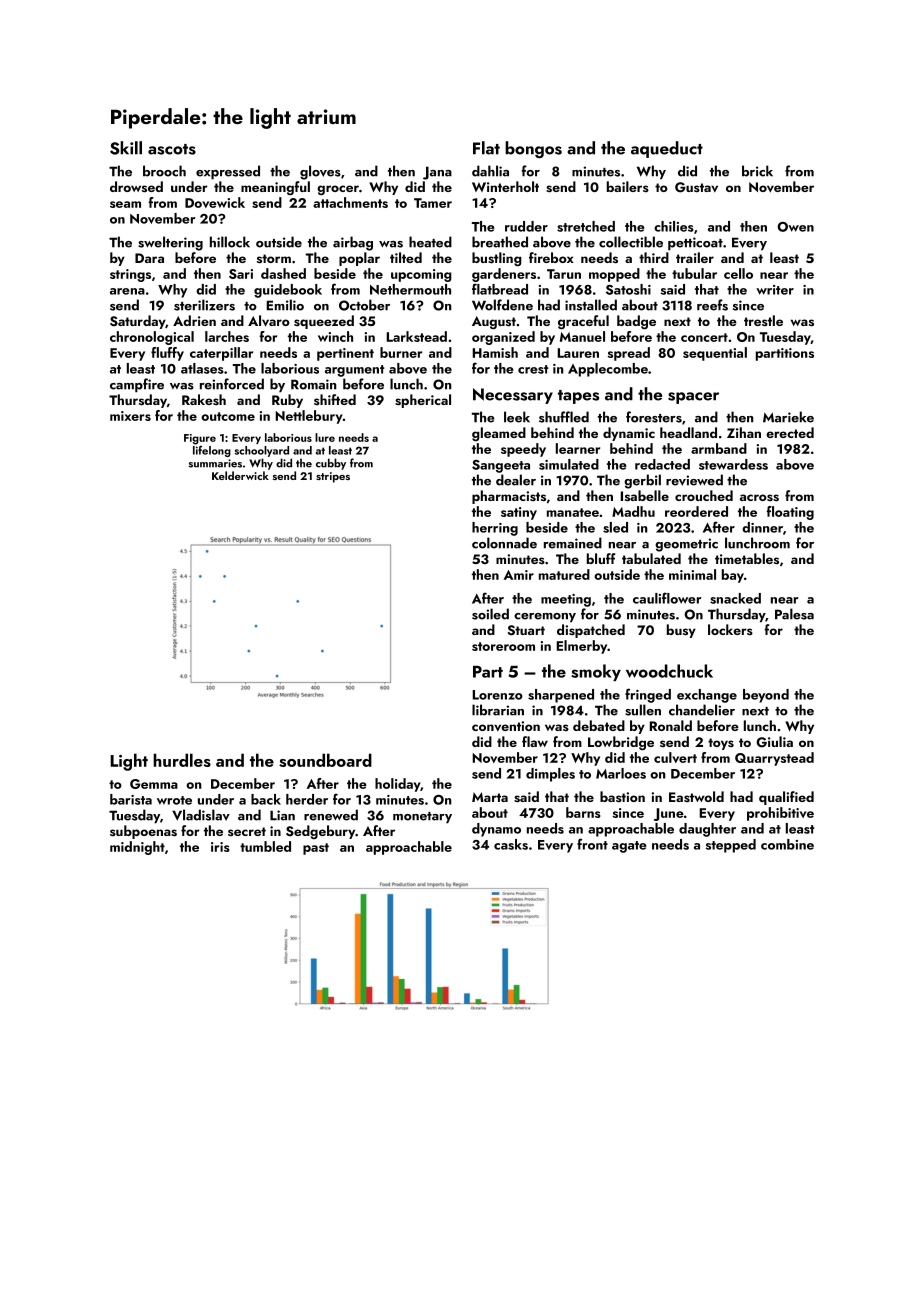  I want to click on brick, so click(757, 171).
